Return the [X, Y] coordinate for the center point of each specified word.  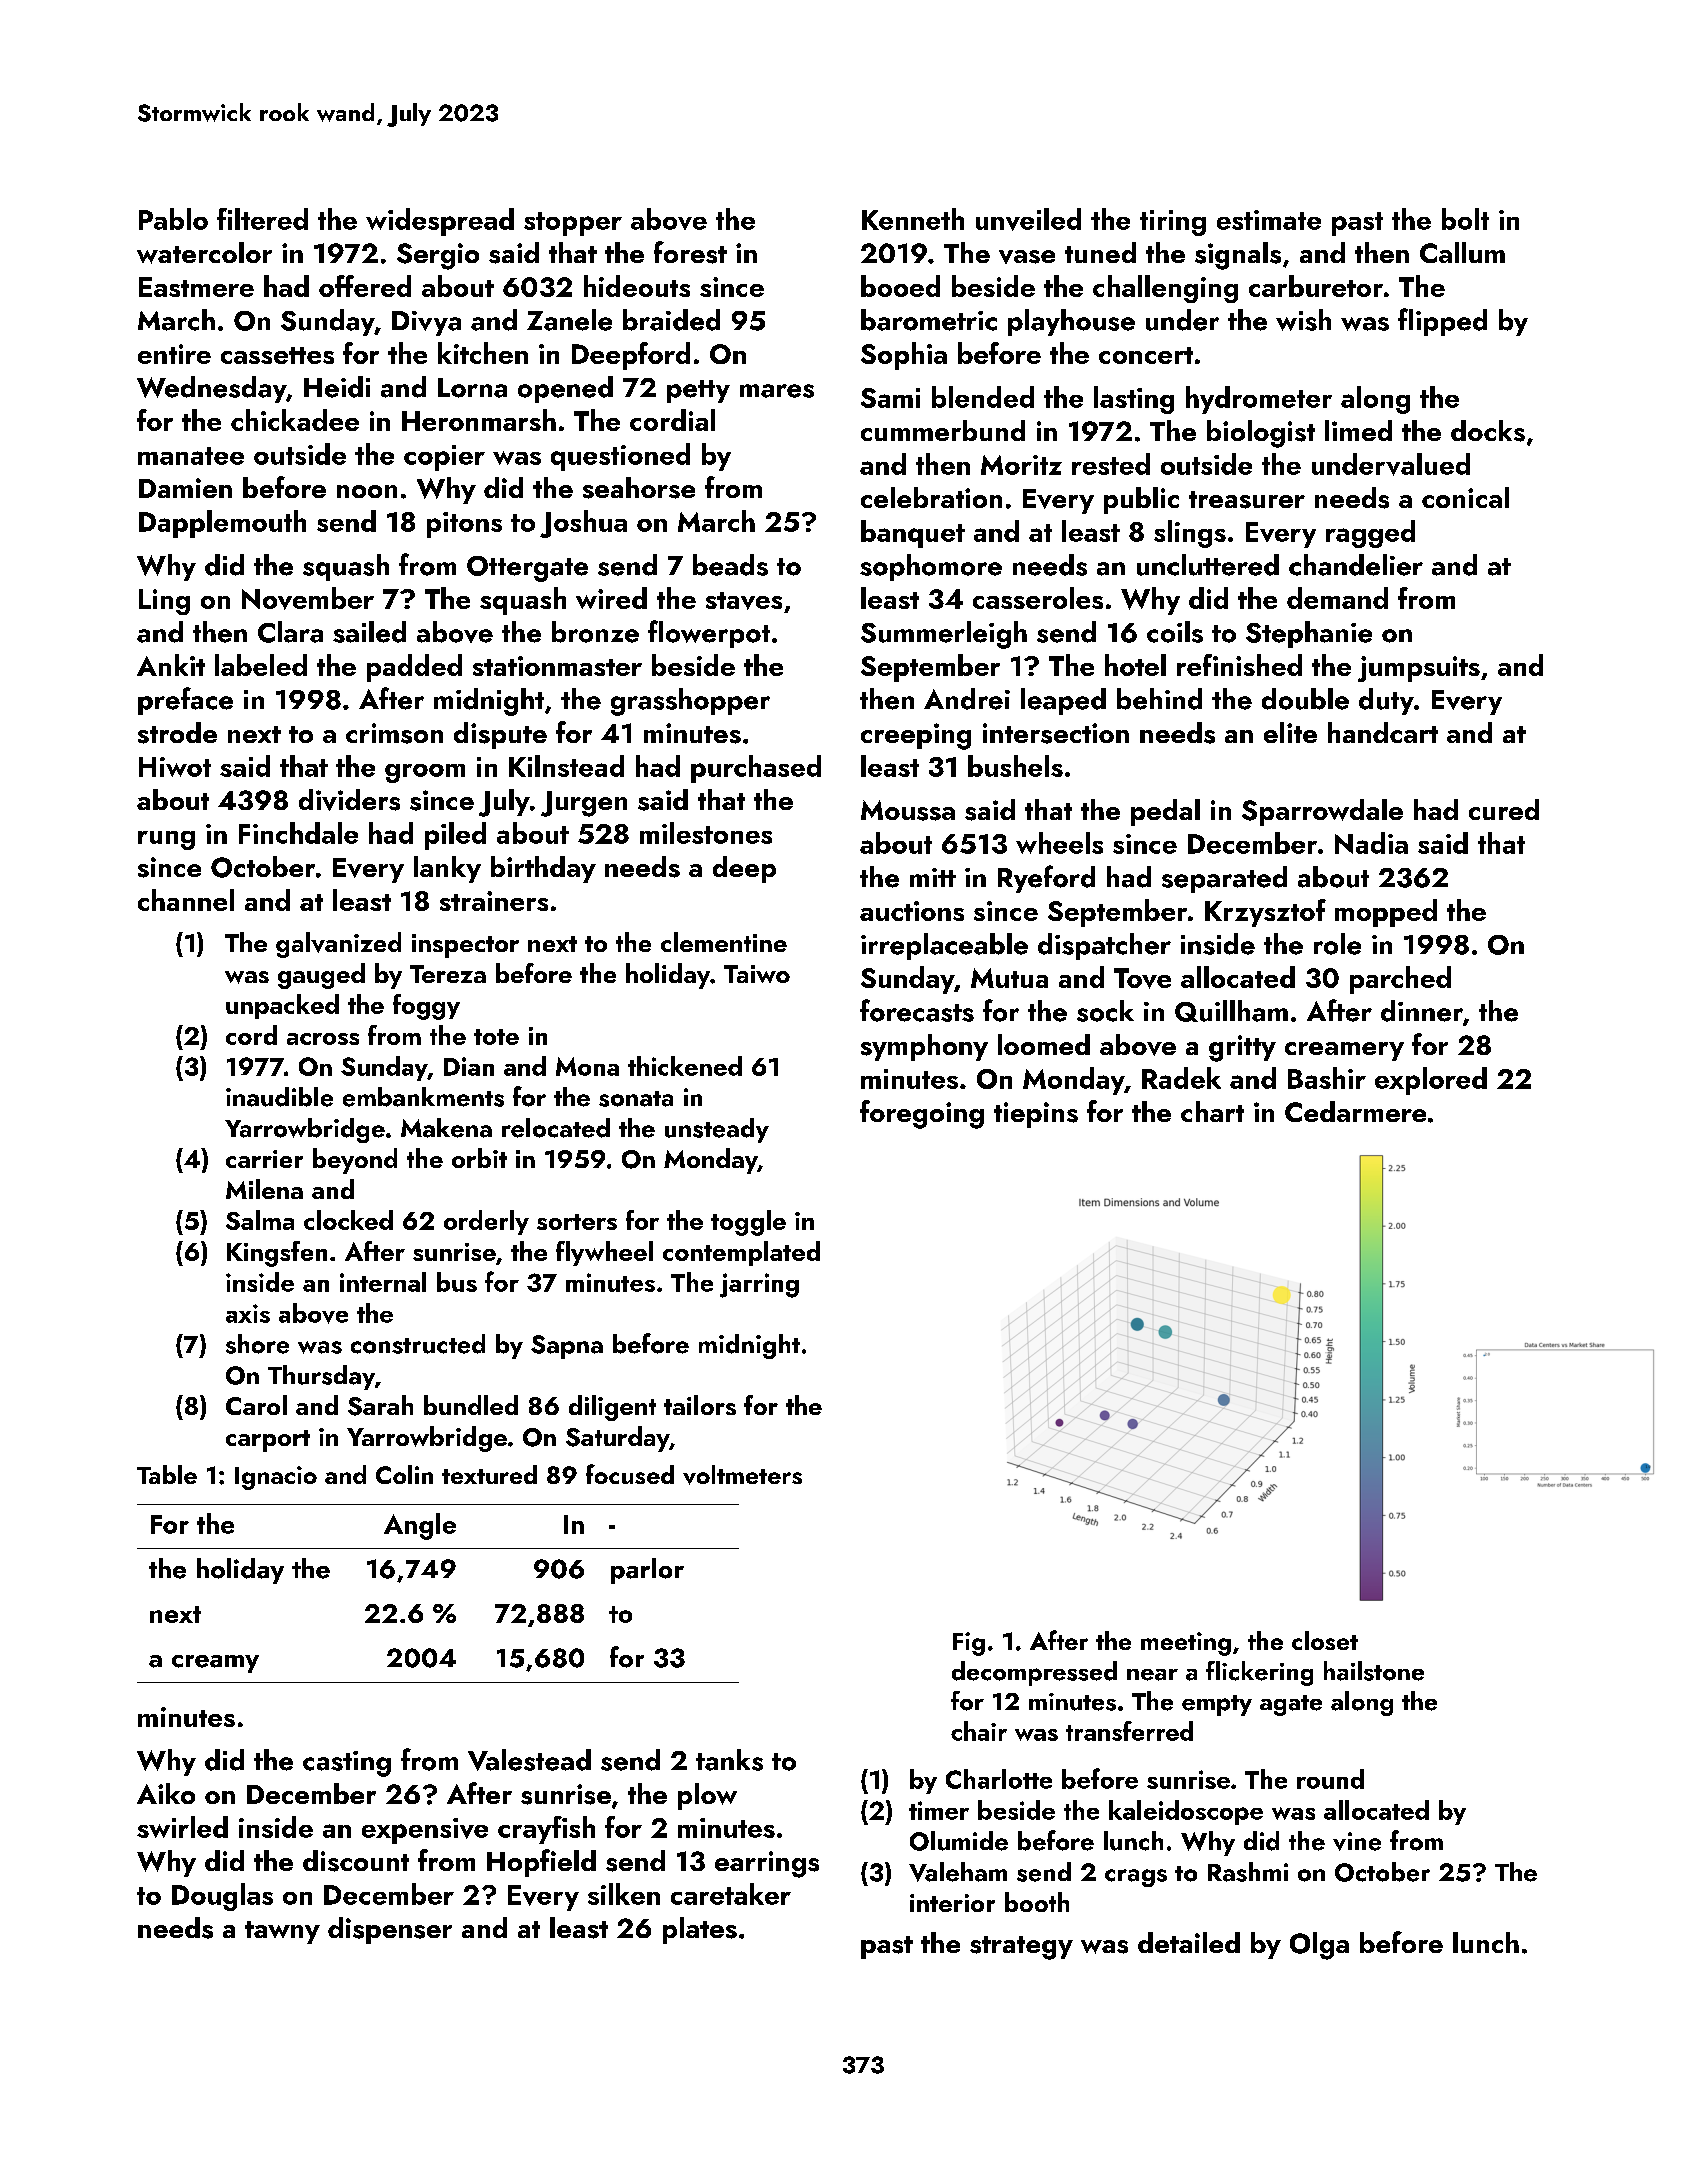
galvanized [338, 945]
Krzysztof [1265, 913]
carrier [264, 1159]
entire [174, 354]
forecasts [917, 1010]
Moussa [908, 810]
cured [1504, 809]
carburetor [1316, 286]
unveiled [1028, 219]
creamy [215, 1664]
